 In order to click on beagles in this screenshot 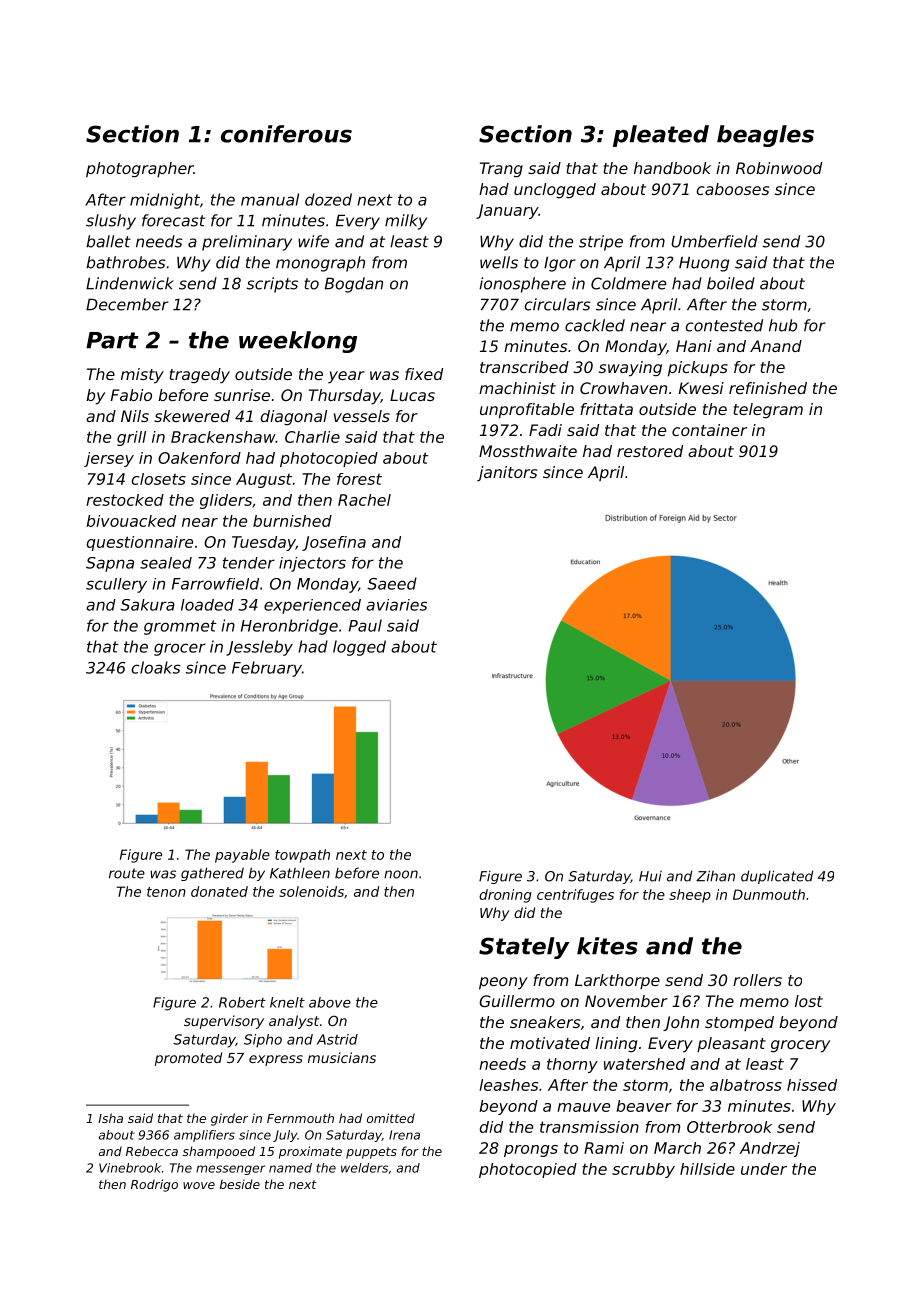, I will do `click(765, 136)`.
